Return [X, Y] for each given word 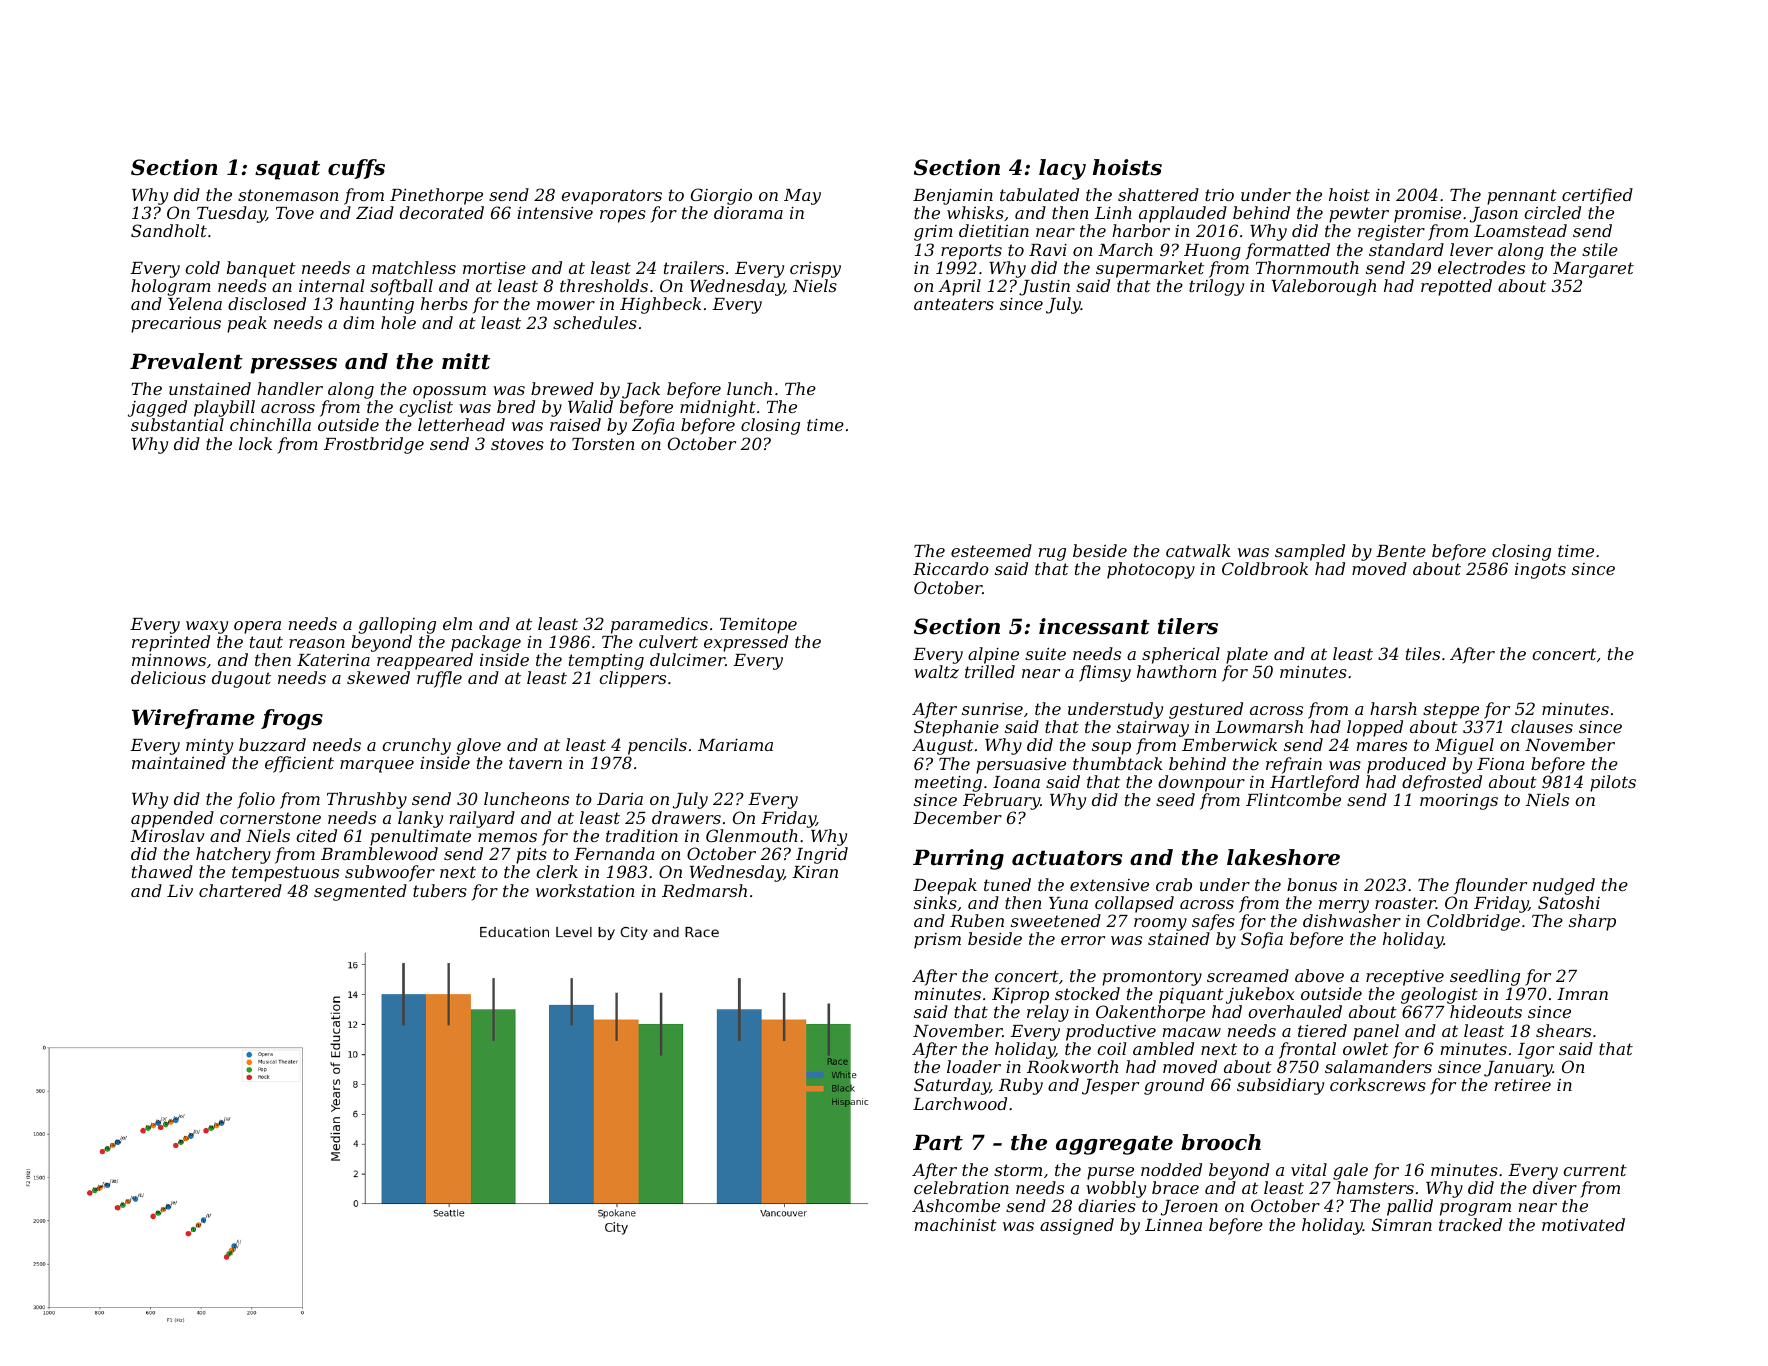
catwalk [1198, 550]
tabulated [1039, 194]
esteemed [991, 550]
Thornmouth [1307, 267]
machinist [956, 1224]
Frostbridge [374, 445]
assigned [1077, 1226]
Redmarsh [704, 890]
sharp [1592, 922]
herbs [444, 303]
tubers [440, 890]
